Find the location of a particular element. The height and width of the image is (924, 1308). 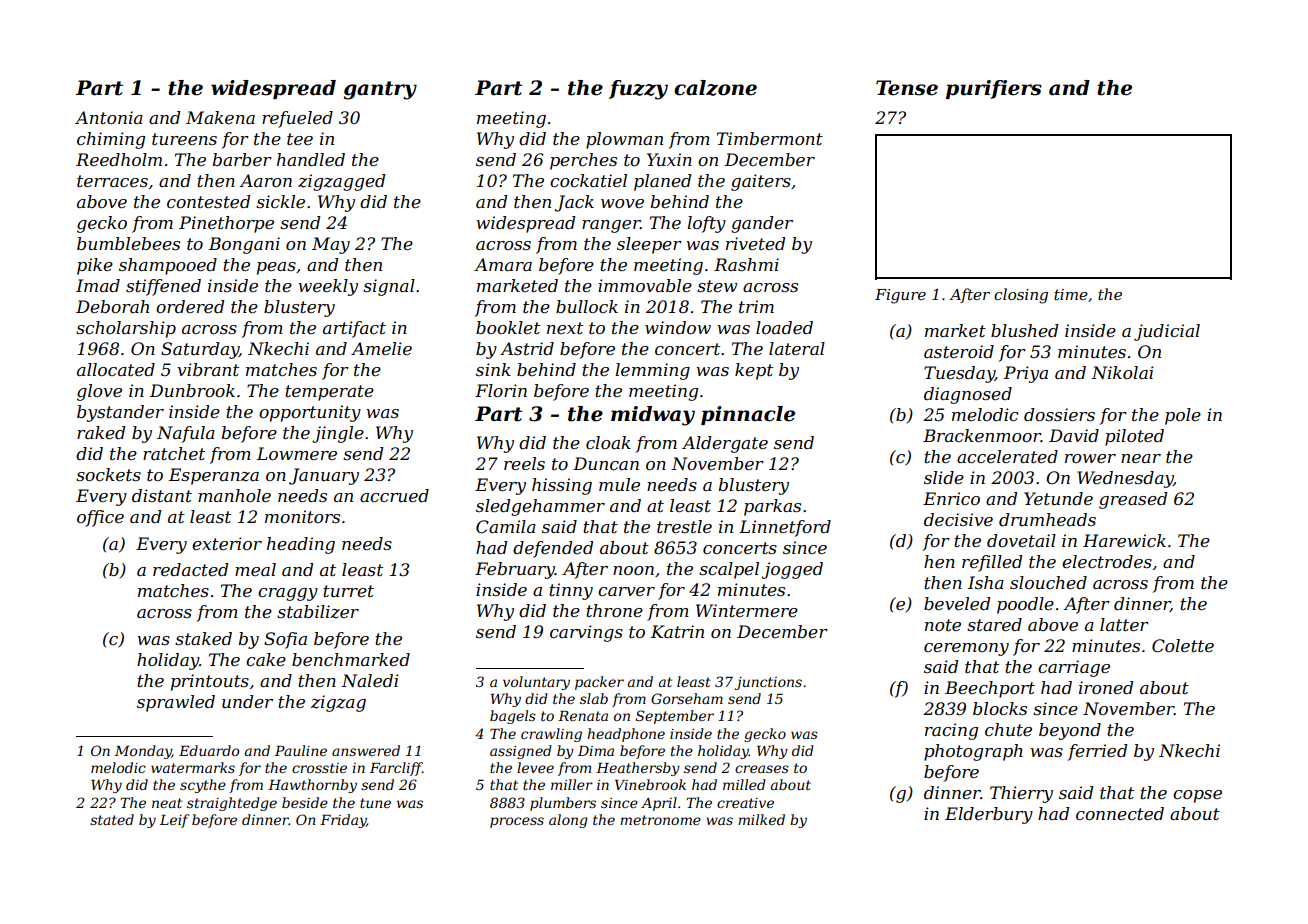

gander is located at coordinates (762, 224).
